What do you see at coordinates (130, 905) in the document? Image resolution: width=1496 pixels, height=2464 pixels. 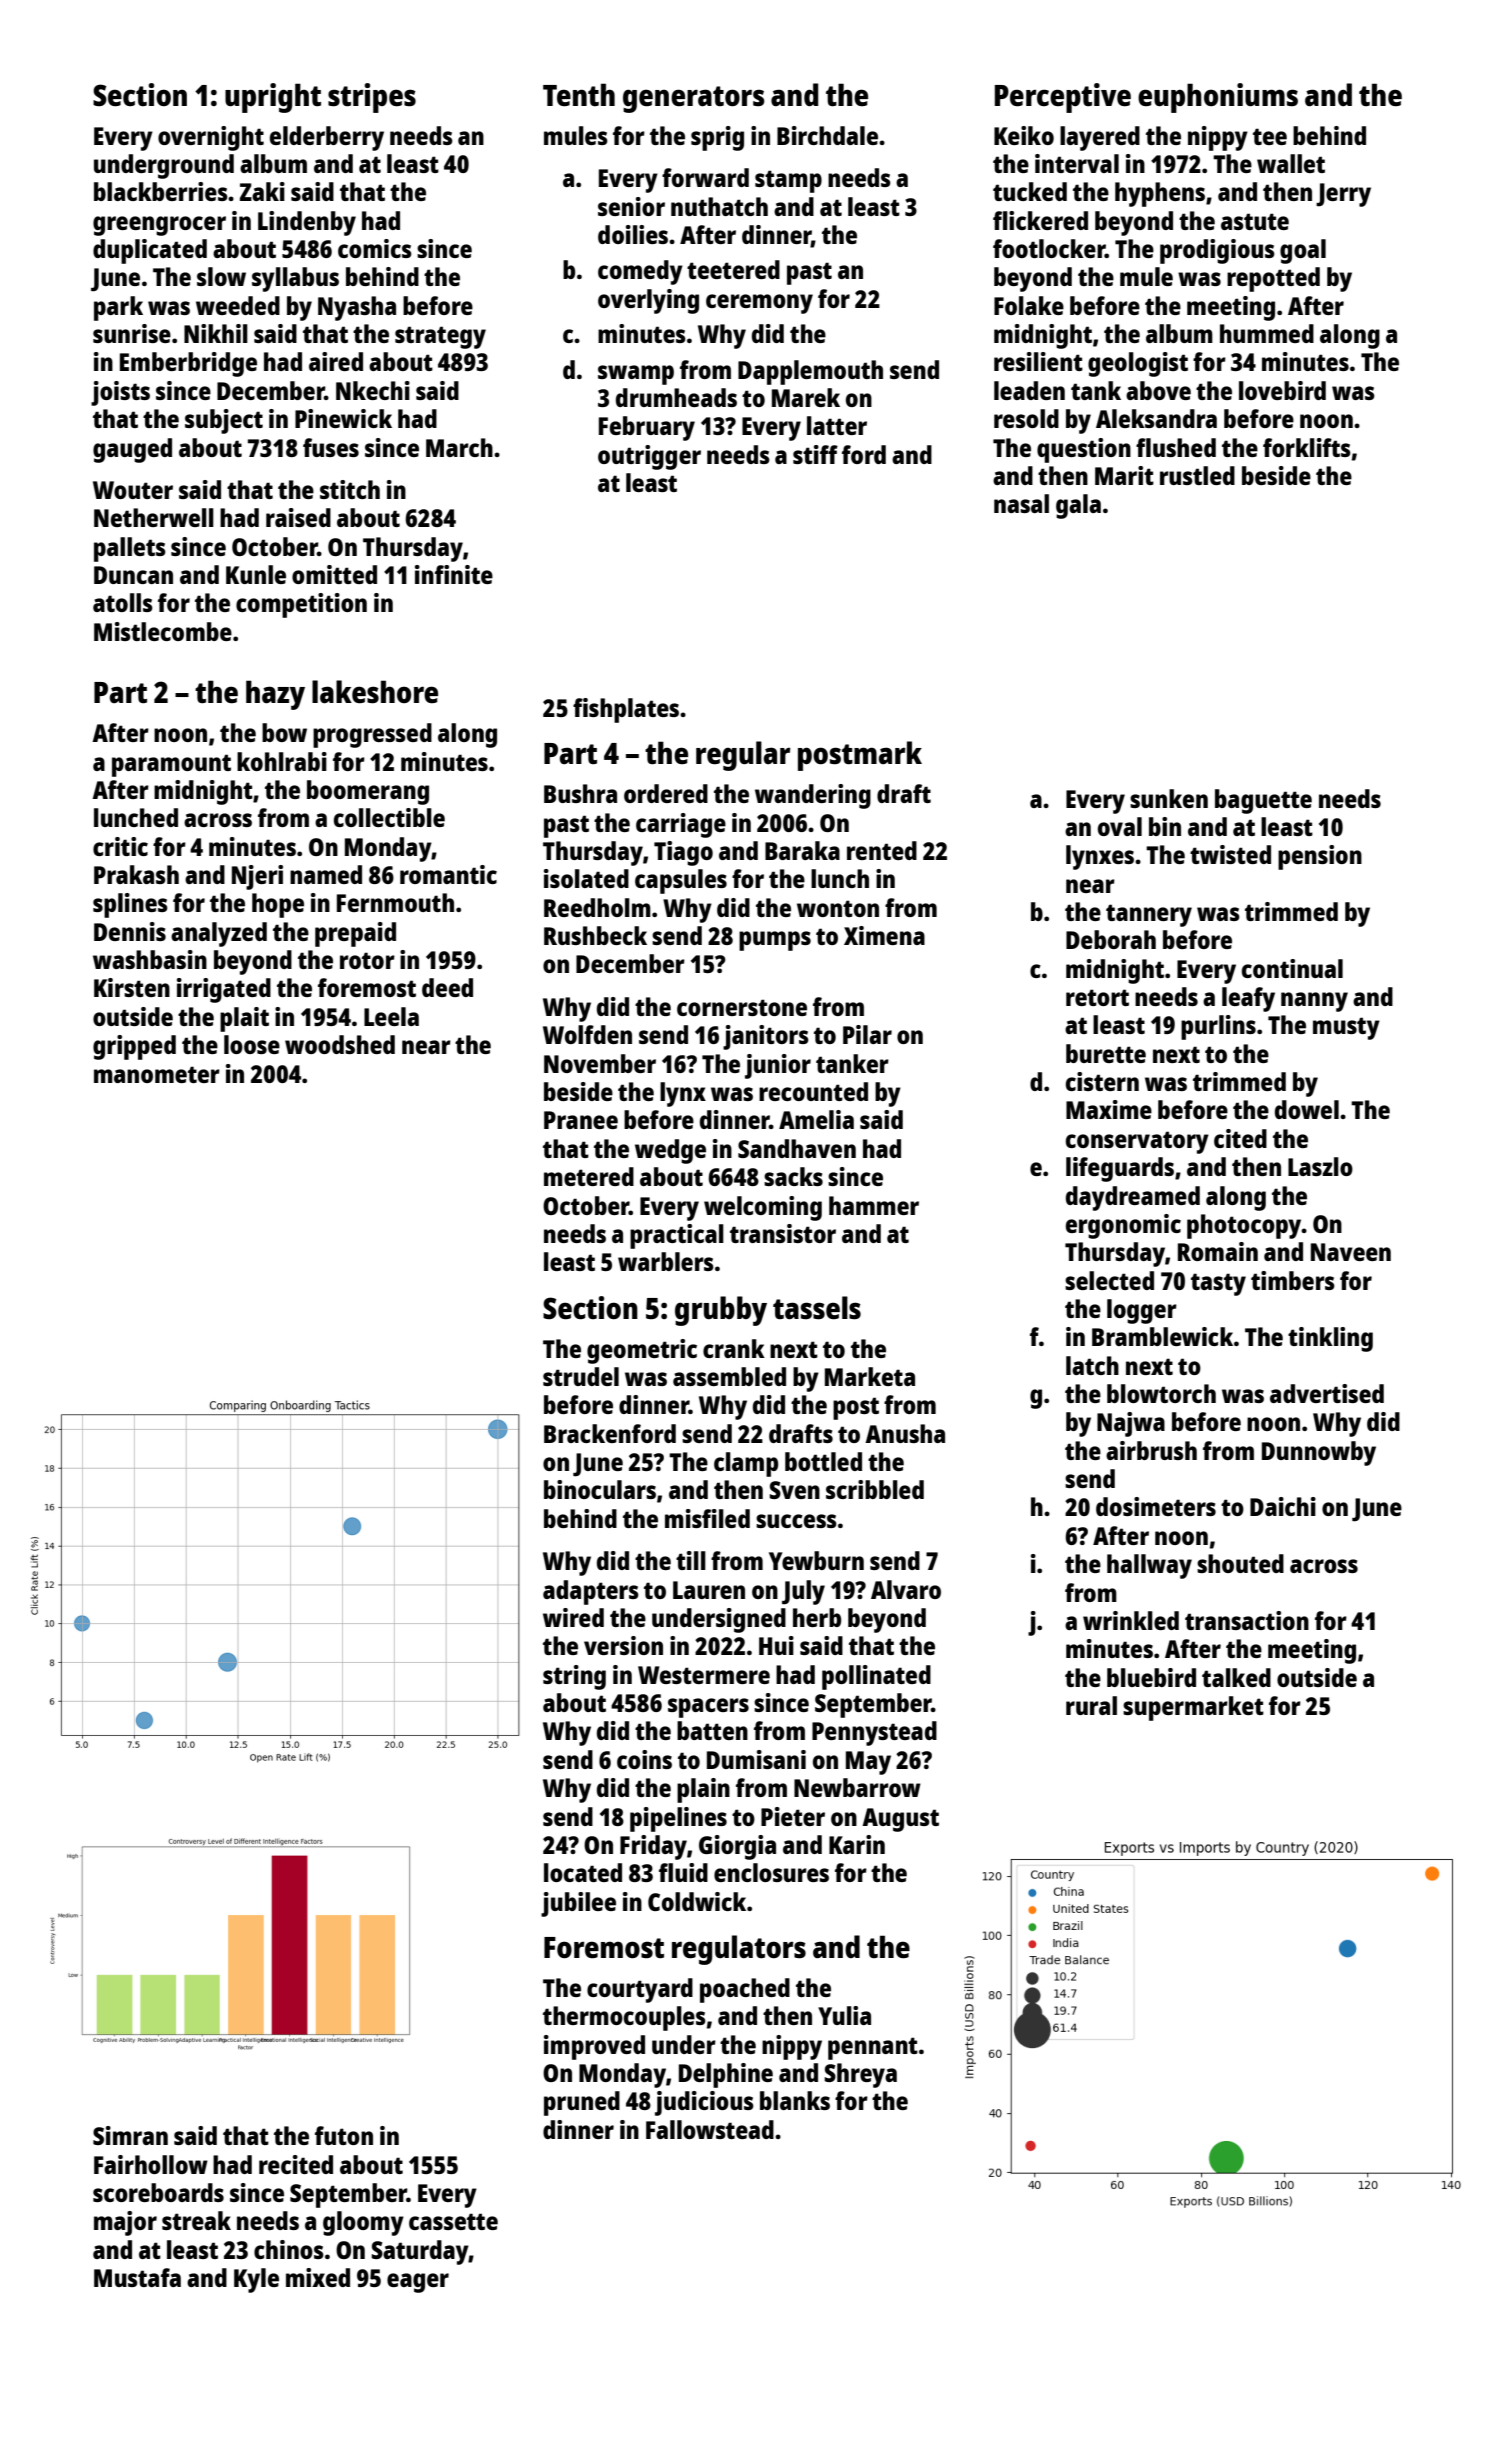 I see `splines` at bounding box center [130, 905].
